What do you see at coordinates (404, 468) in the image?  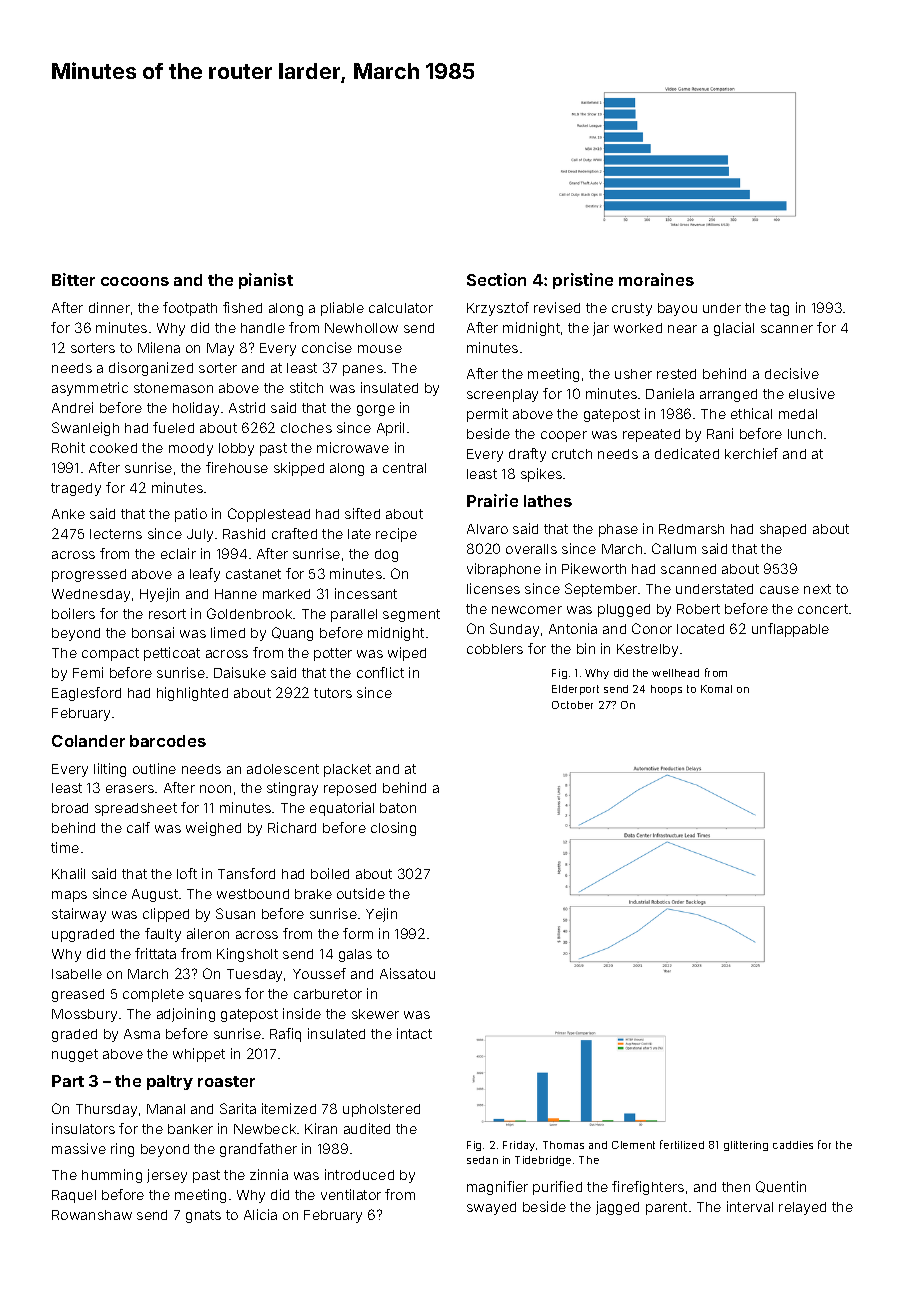 I see `central` at bounding box center [404, 468].
